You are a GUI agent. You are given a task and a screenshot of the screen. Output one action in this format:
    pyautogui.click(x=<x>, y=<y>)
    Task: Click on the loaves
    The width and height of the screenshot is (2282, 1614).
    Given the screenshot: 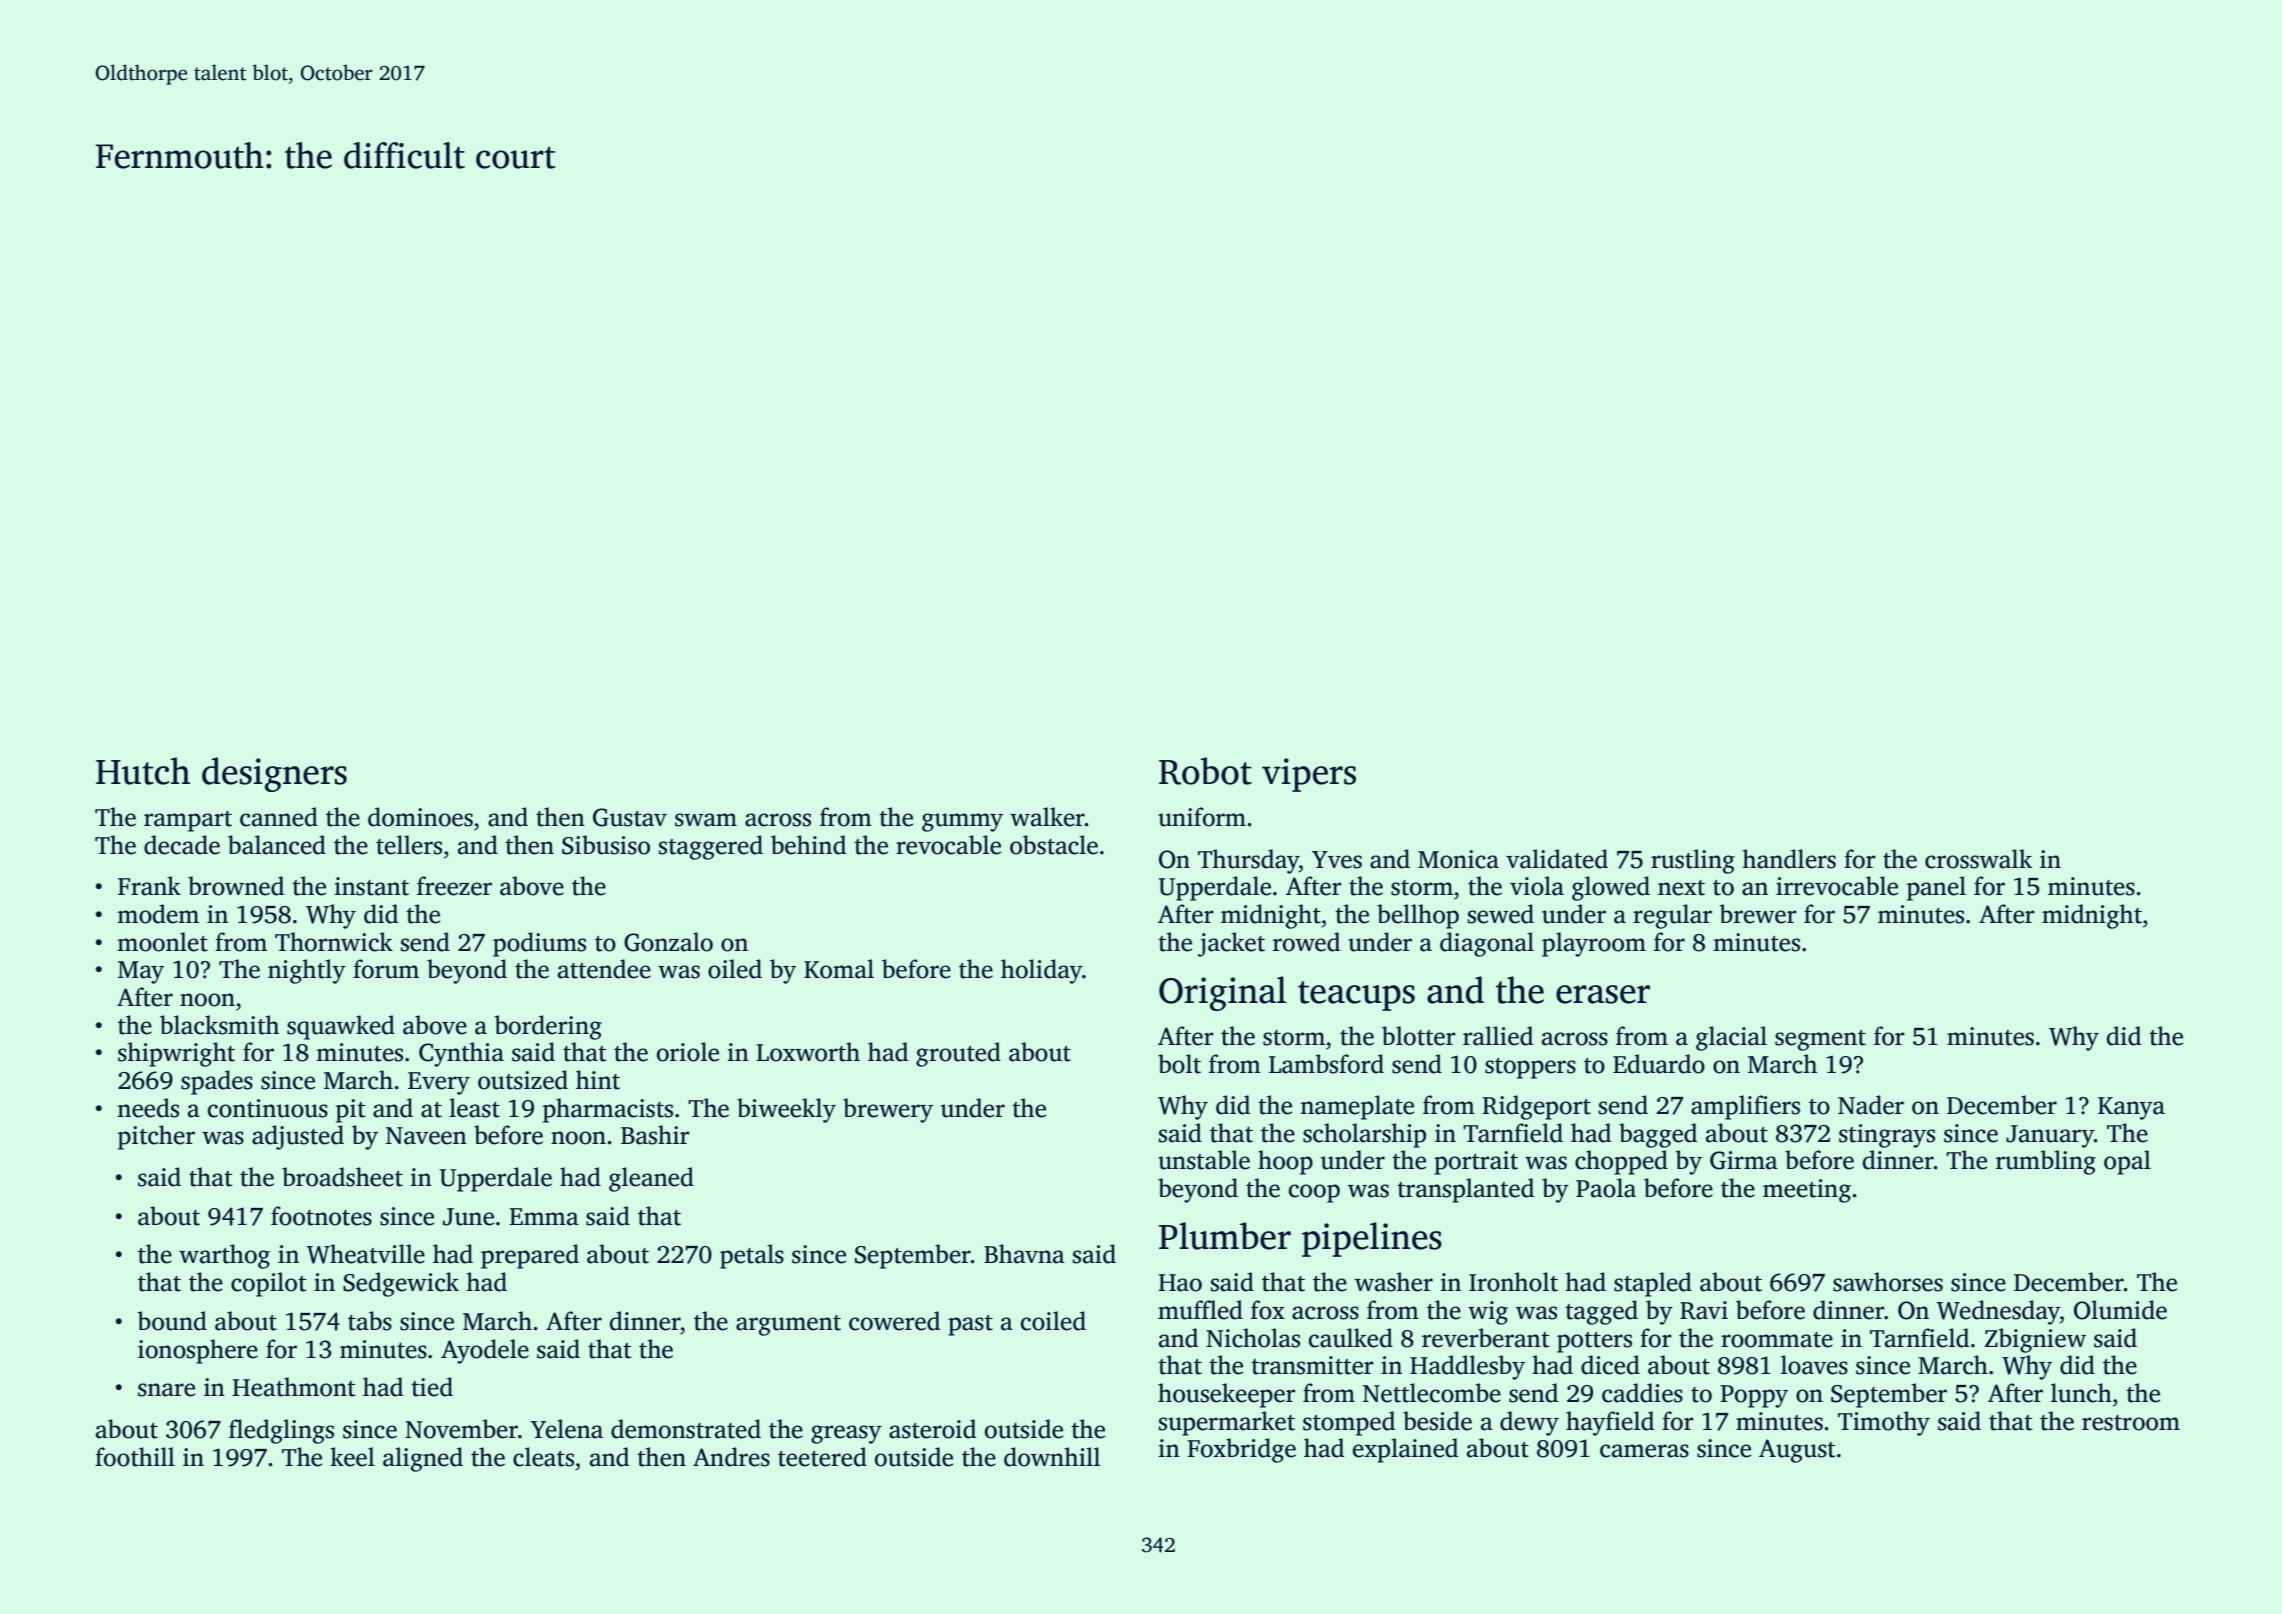 What is the action you would take?
    pyautogui.click(x=1814, y=1365)
